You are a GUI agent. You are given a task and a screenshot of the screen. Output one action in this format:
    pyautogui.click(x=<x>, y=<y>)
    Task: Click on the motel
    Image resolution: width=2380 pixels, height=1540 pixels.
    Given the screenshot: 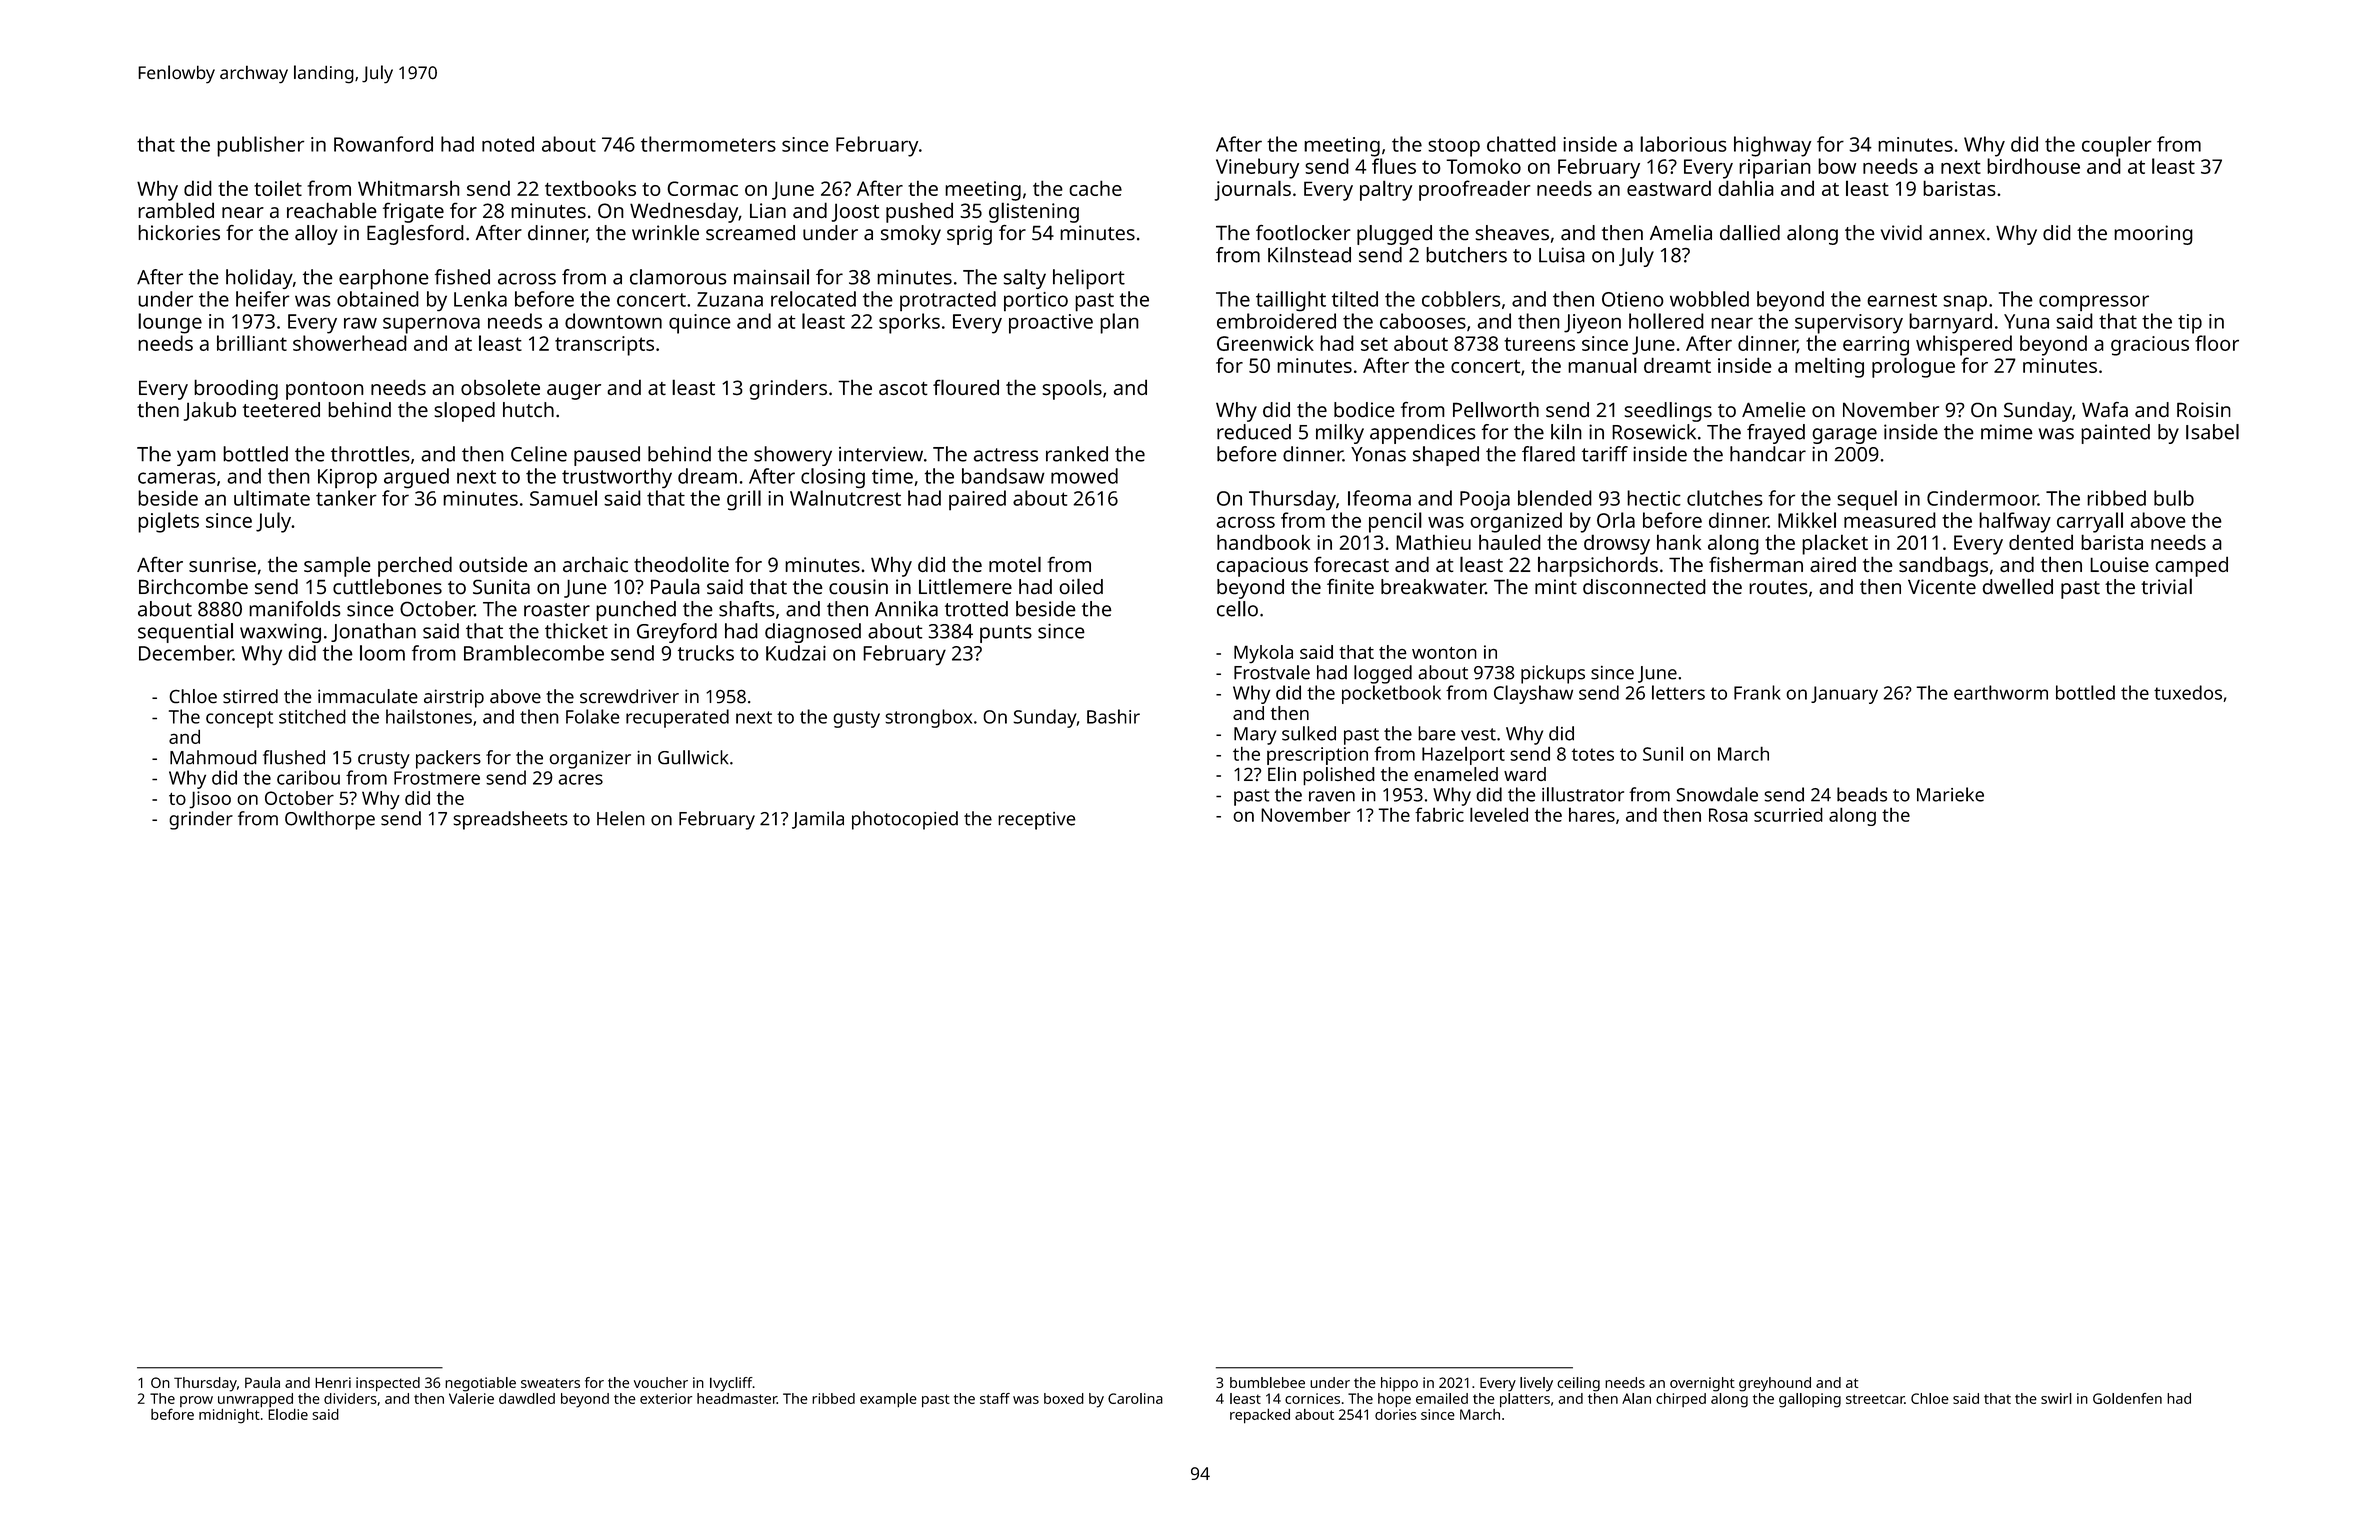 What is the action you would take?
    pyautogui.click(x=1015, y=564)
